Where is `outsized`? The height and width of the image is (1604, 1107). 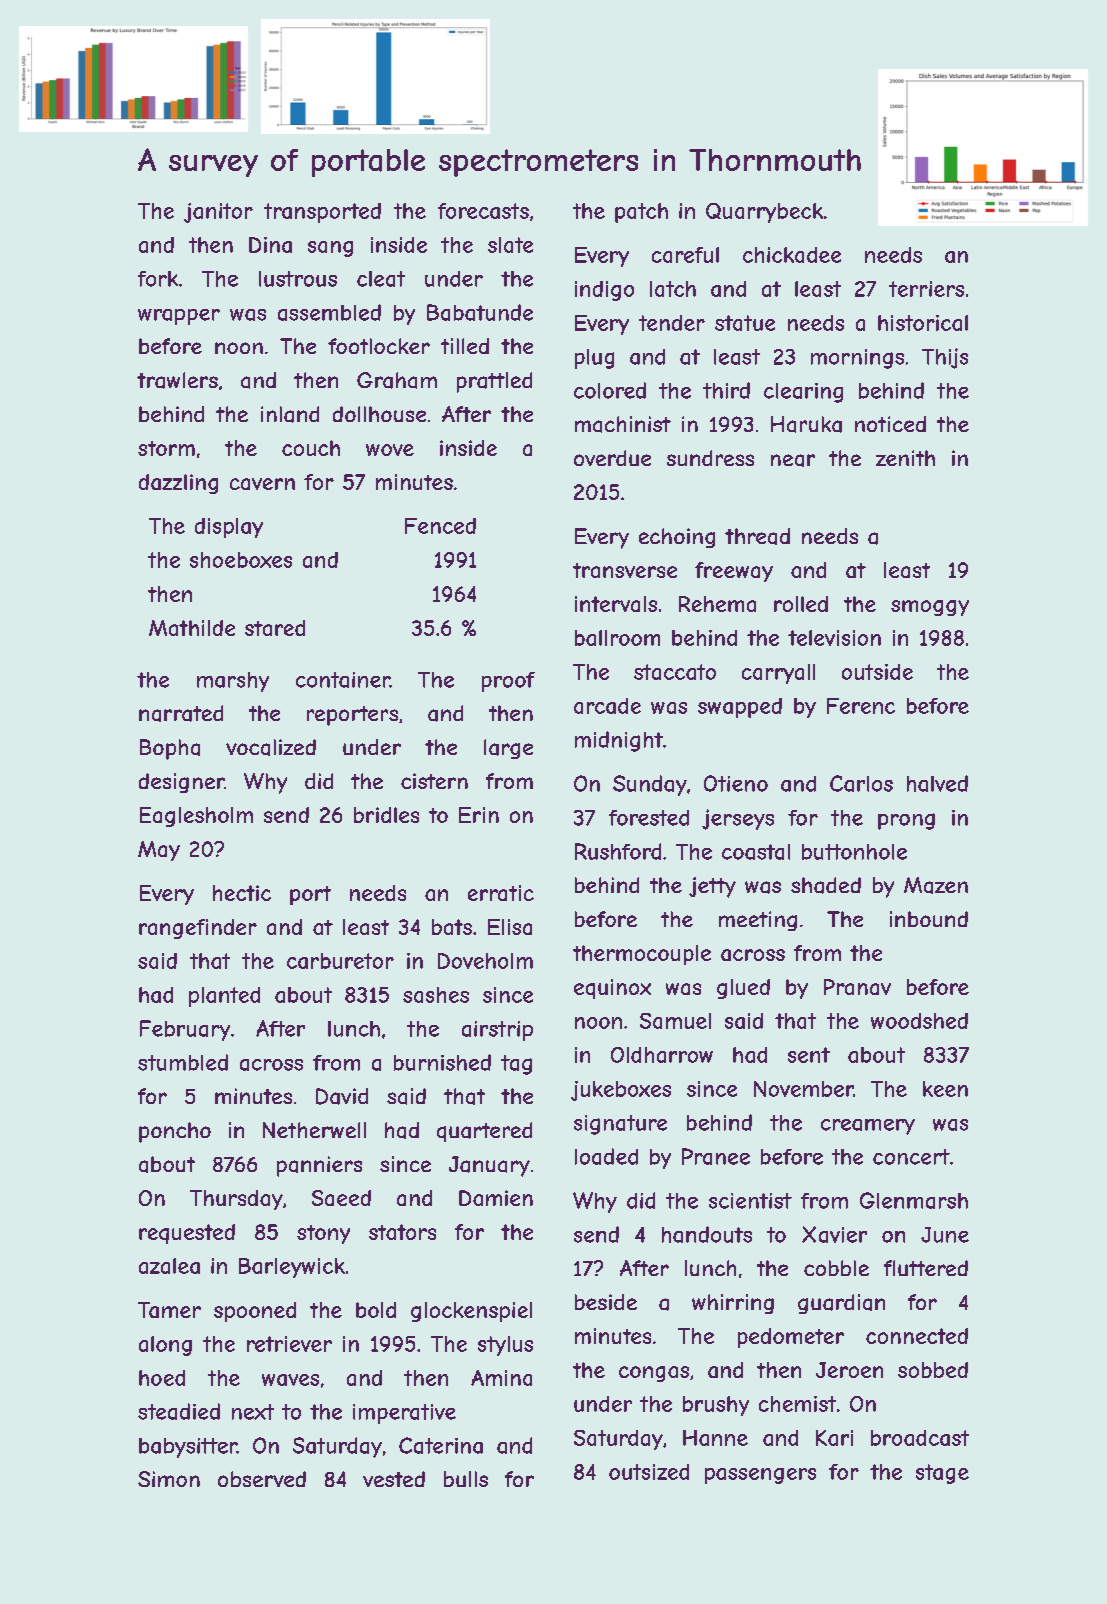
outsized is located at coordinates (649, 1472).
